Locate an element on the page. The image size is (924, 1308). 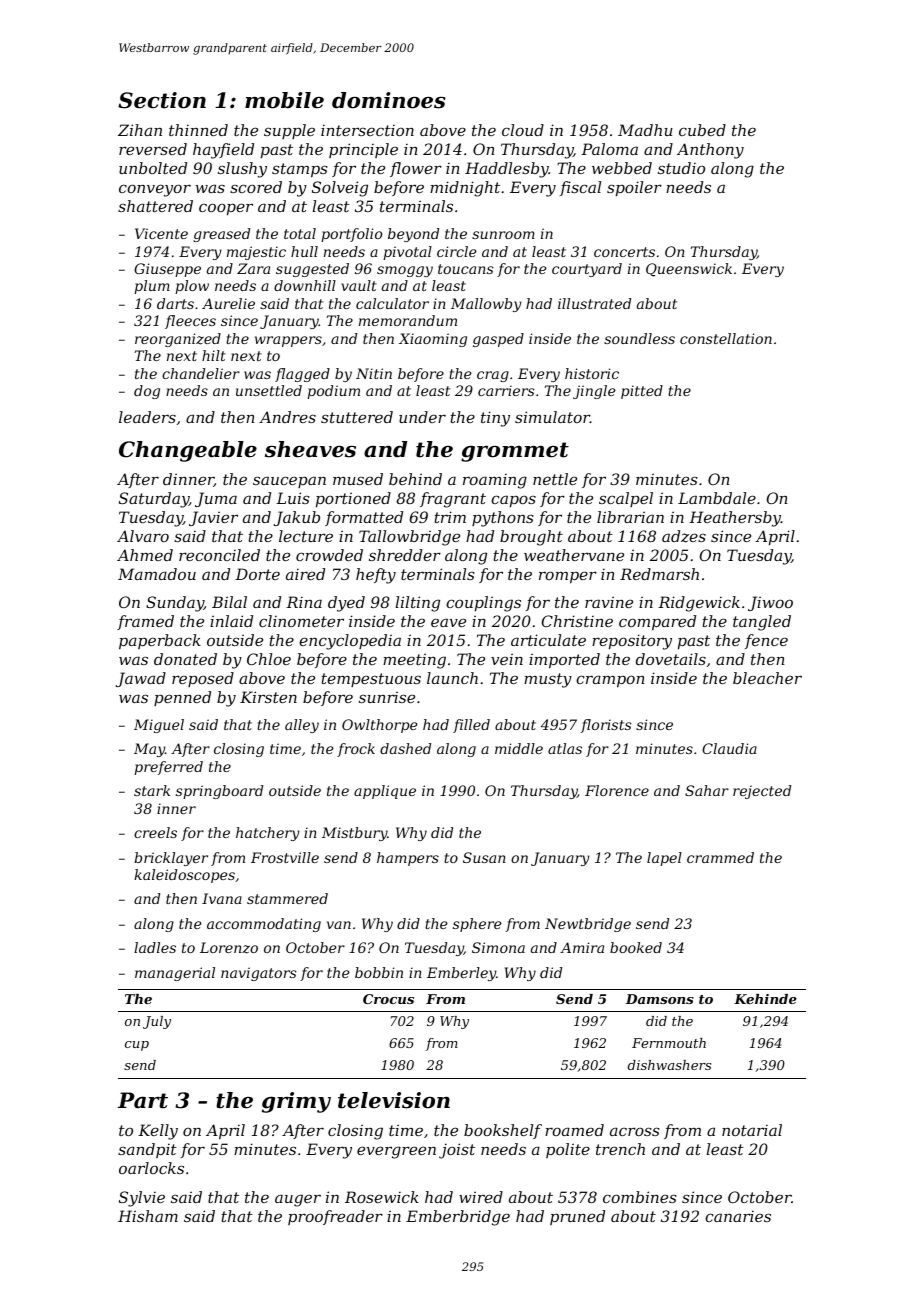
rejected is located at coordinates (762, 792).
